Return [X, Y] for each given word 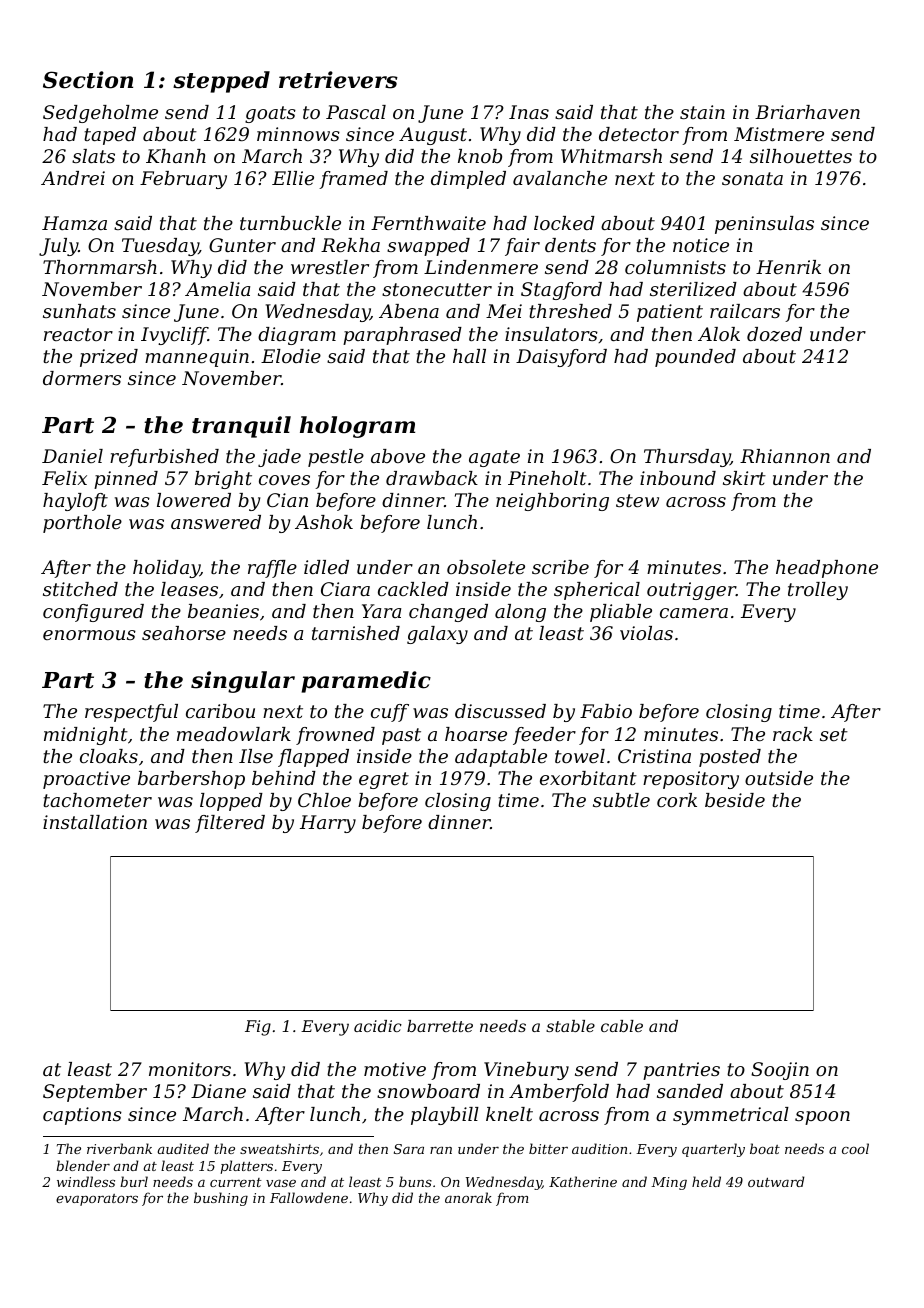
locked [564, 223]
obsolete [486, 567]
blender [83, 1165]
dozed [774, 334]
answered [216, 522]
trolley [818, 591]
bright [223, 480]
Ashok [324, 522]
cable [622, 1026]
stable [570, 1026]
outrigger [691, 591]
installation [95, 822]
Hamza [74, 223]
